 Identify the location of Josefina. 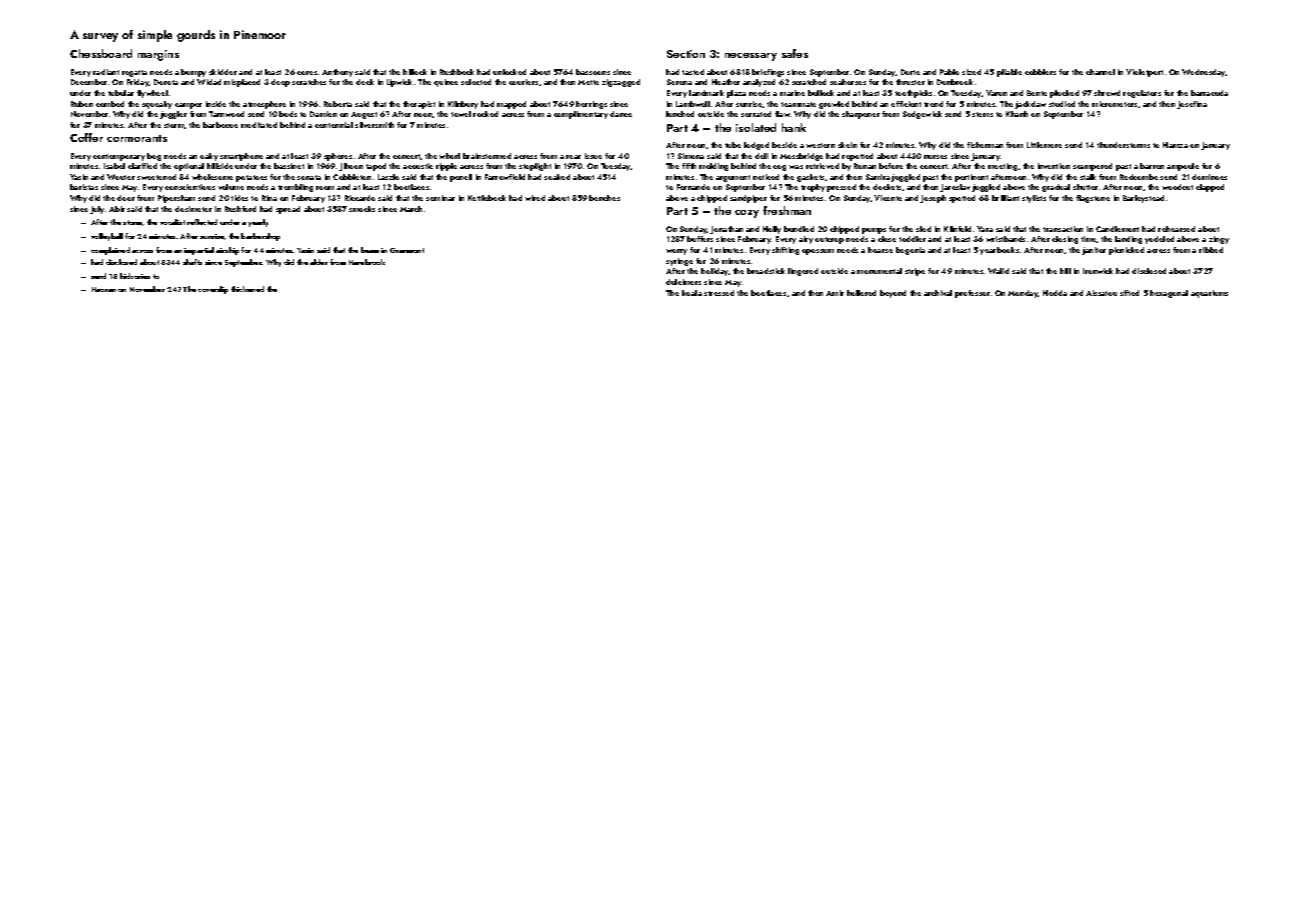
(1192, 105).
